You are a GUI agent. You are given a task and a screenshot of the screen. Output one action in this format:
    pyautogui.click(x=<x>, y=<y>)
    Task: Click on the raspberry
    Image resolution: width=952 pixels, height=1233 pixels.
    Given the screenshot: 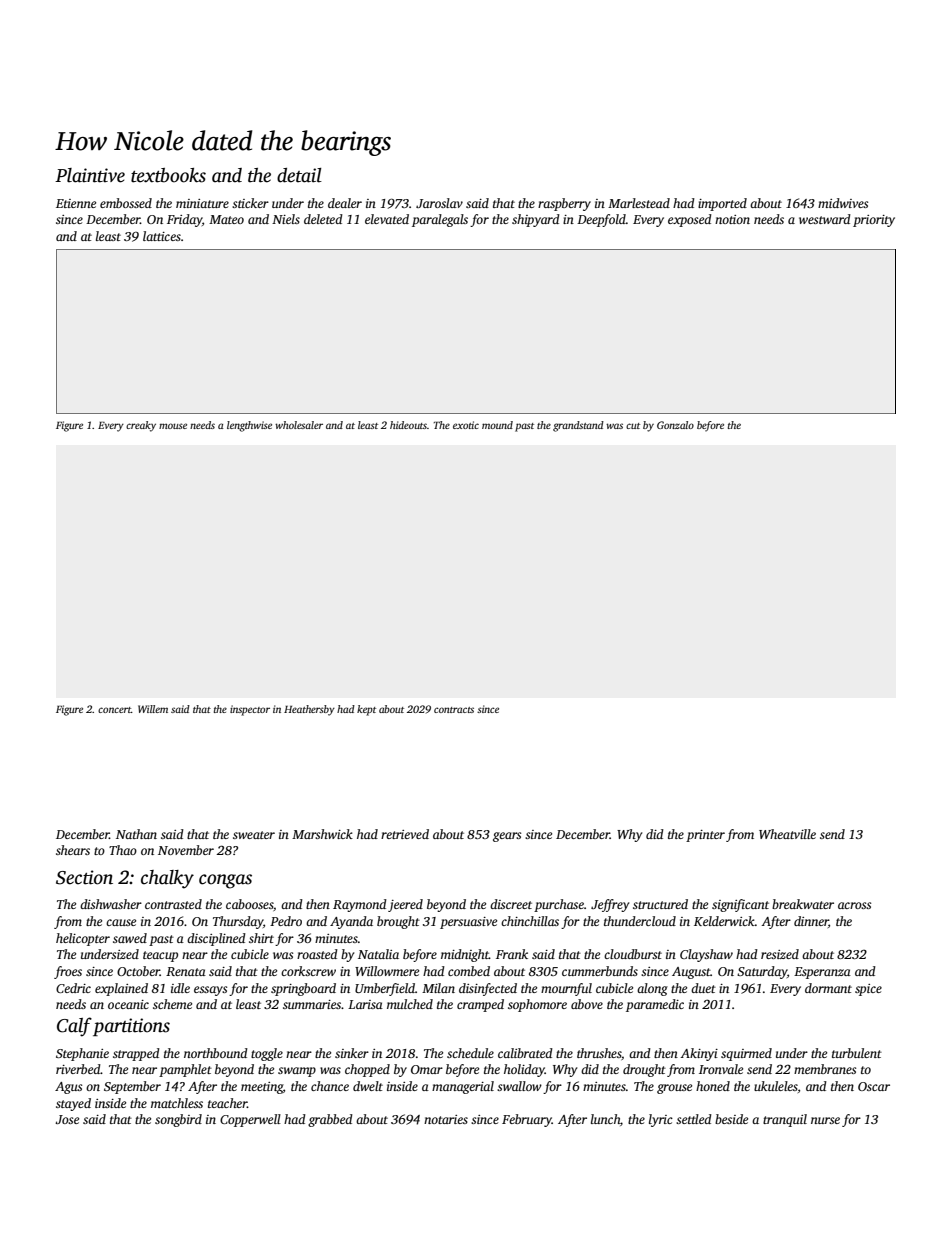 What is the action you would take?
    pyautogui.click(x=564, y=204)
